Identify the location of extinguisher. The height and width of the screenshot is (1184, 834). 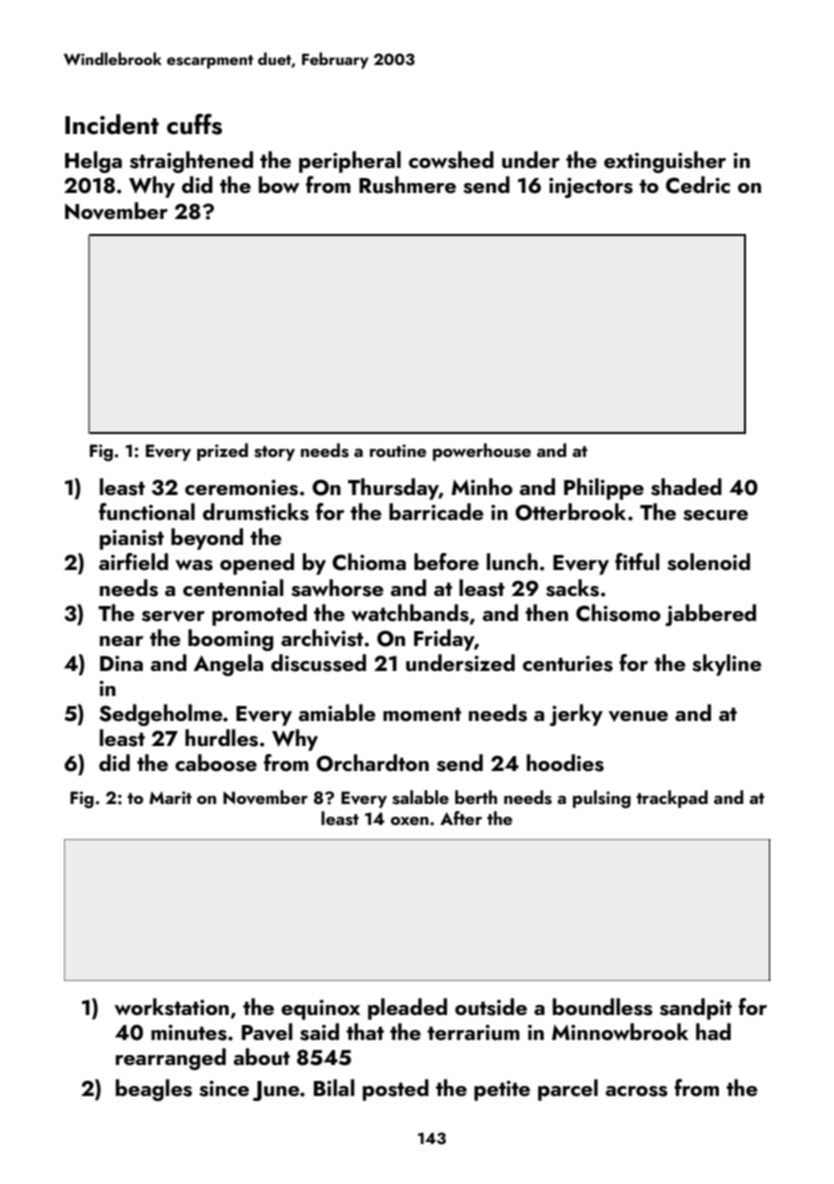
(665, 162).
